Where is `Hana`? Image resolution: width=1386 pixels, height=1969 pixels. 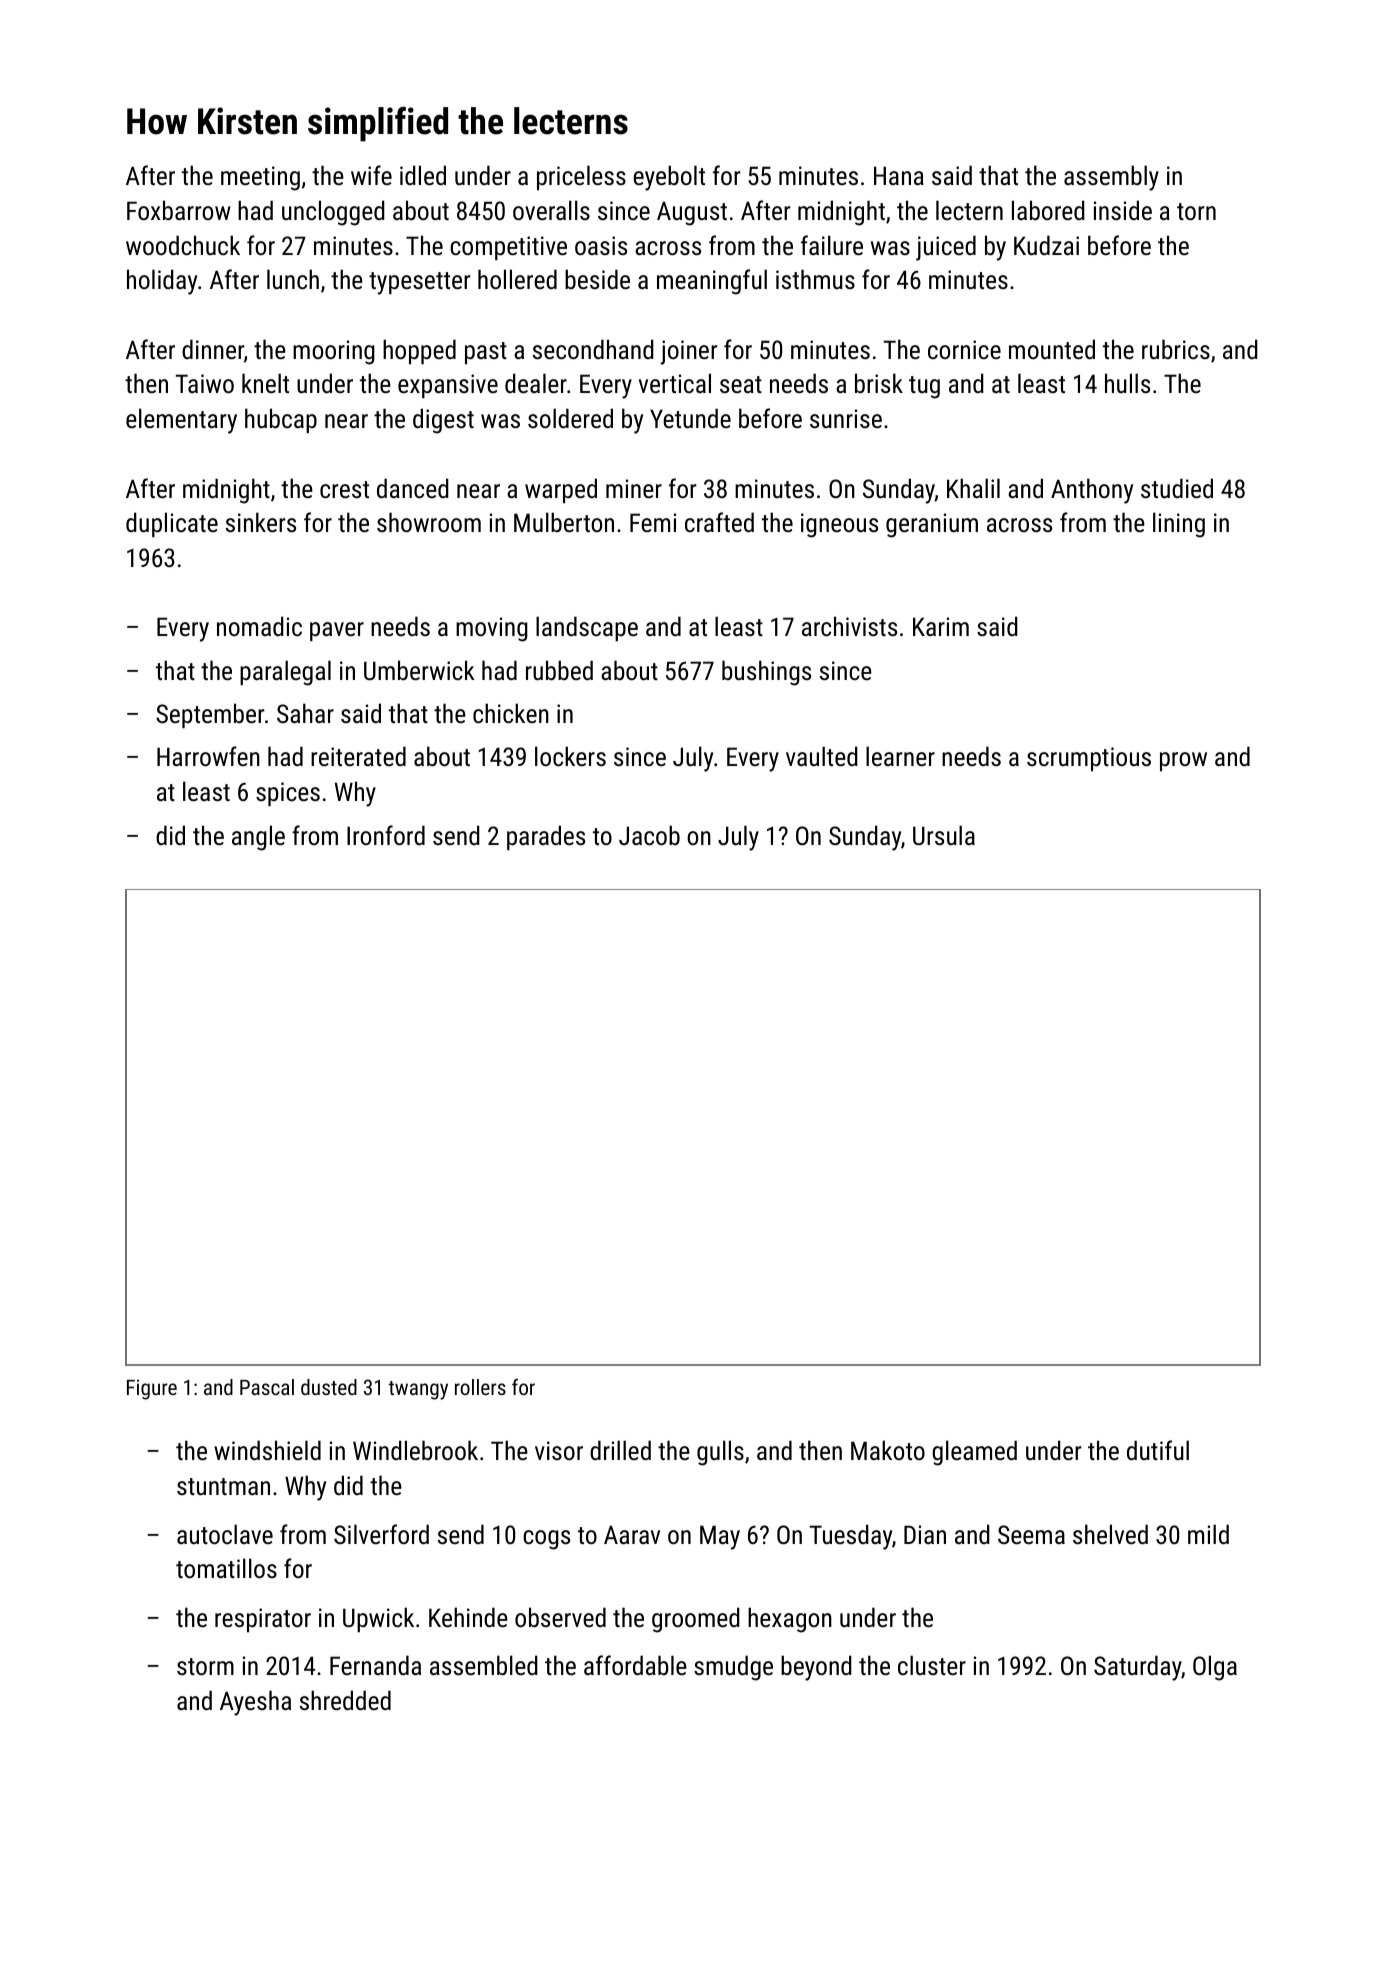
Hana is located at coordinates (899, 175).
